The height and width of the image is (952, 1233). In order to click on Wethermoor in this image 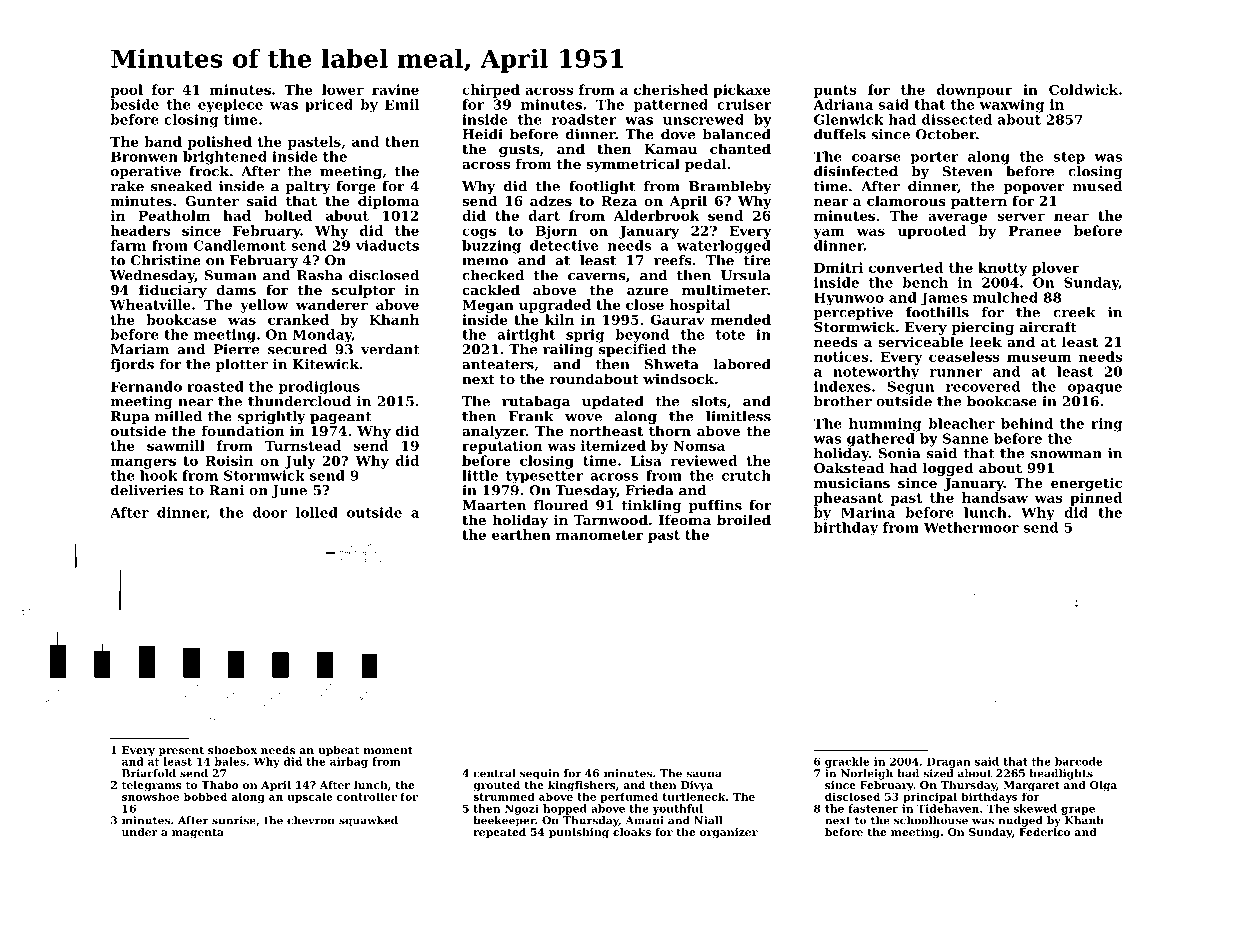, I will do `click(971, 527)`.
